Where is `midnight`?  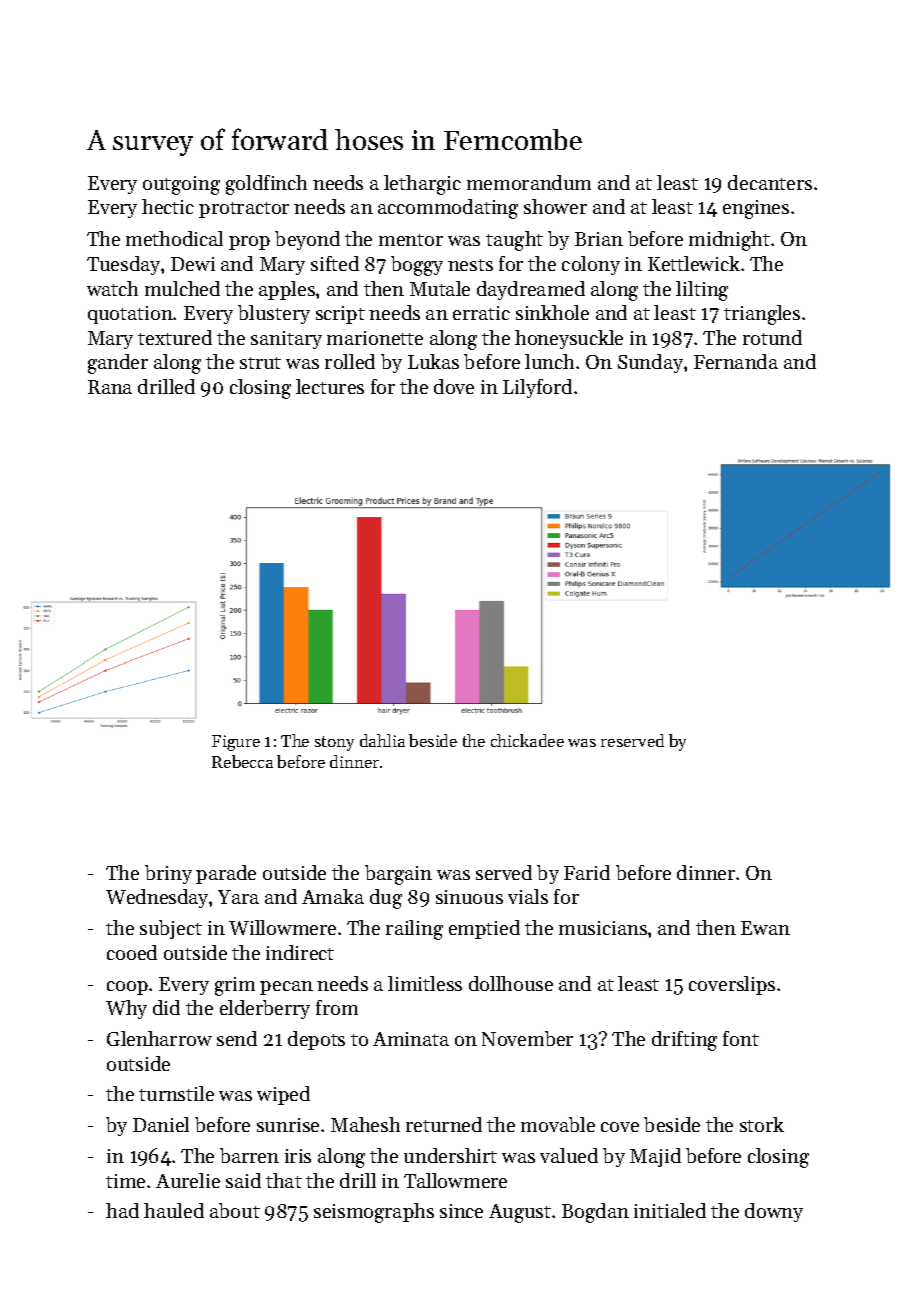
midnight is located at coordinates (729, 241).
